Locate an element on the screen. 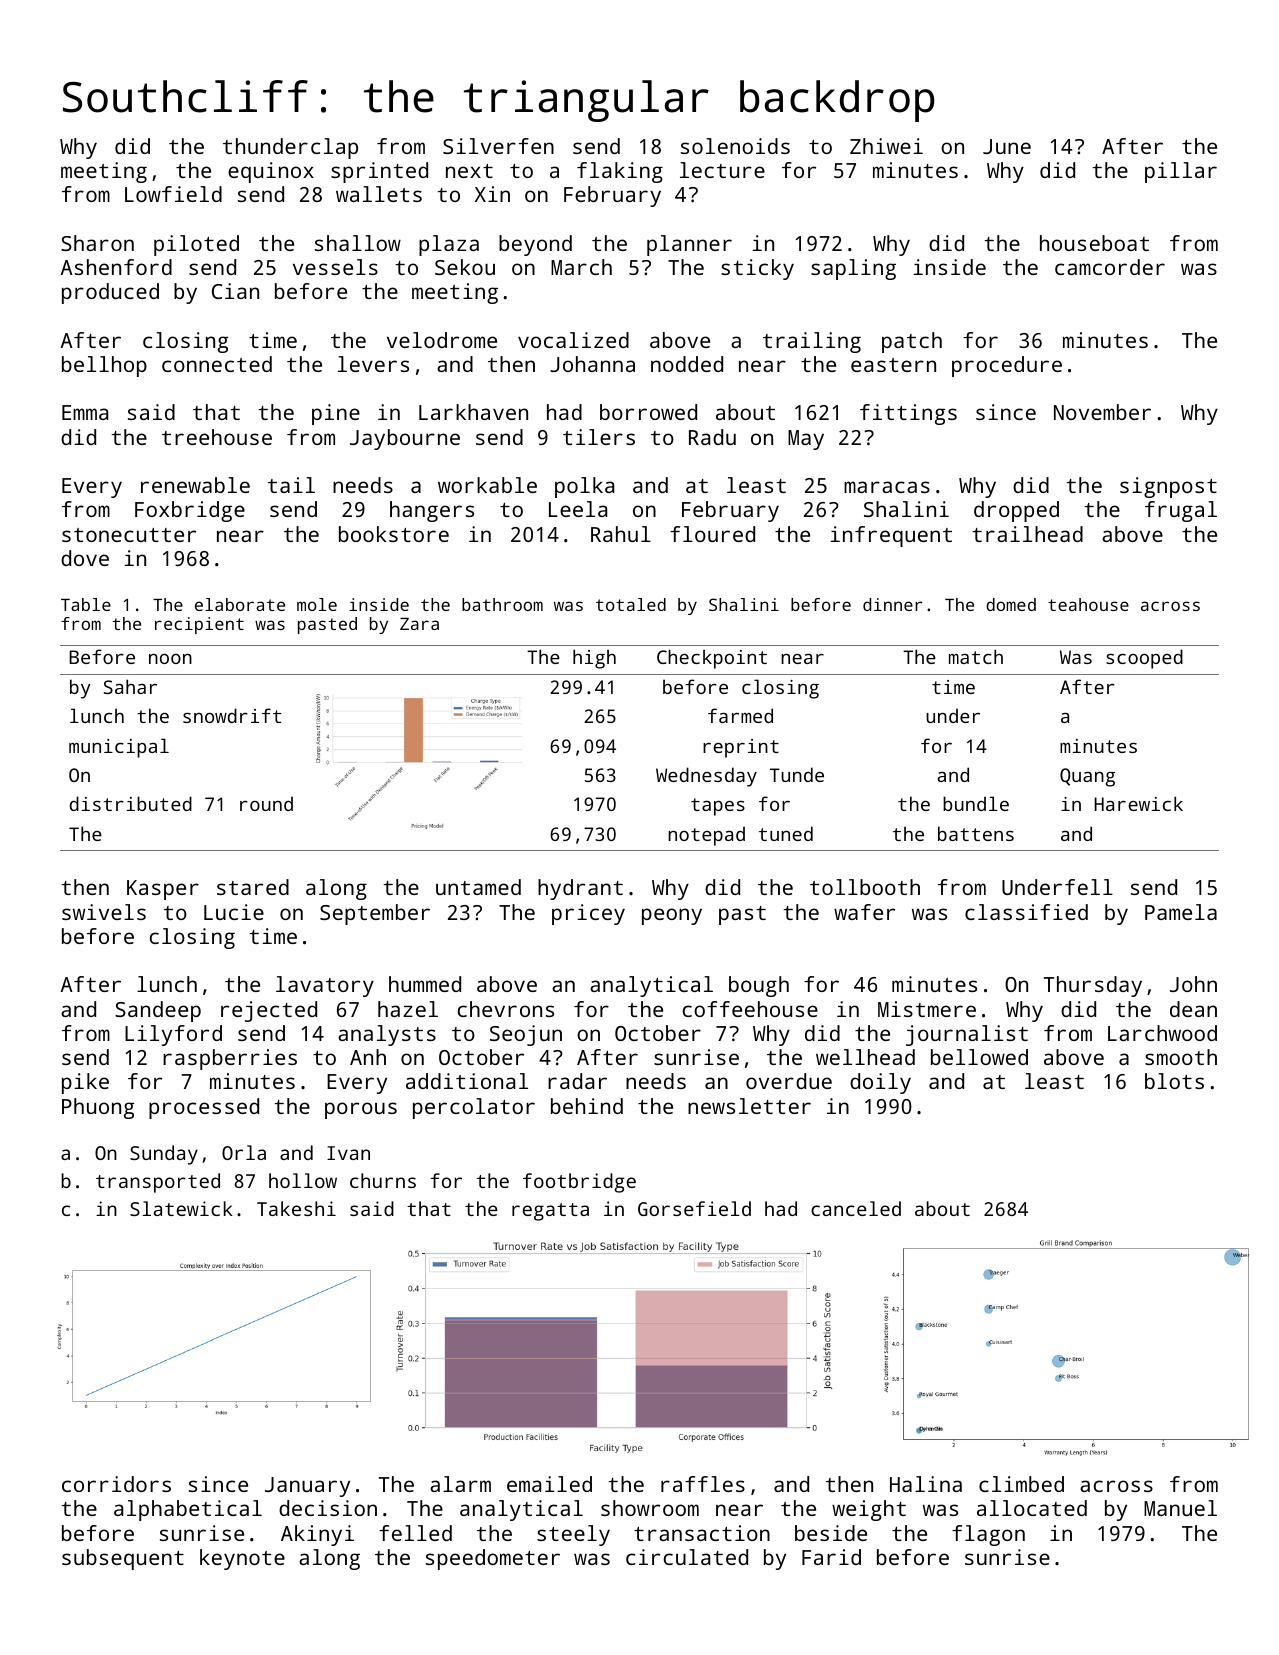 The height and width of the screenshot is (1655, 1279). subsequent is located at coordinates (123, 1559).
